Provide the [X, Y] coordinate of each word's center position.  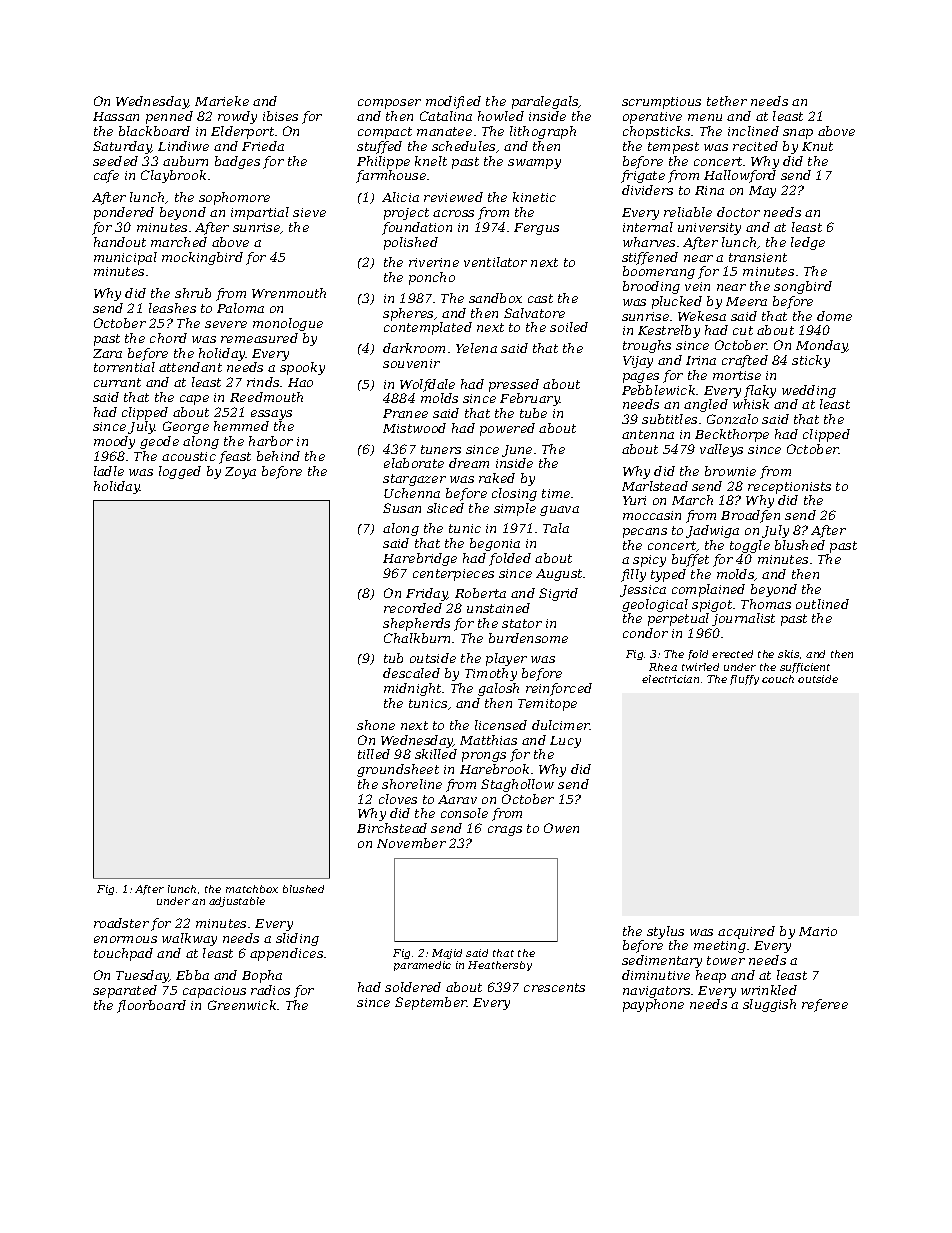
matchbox [252, 889]
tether [727, 101]
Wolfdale [427, 385]
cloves [398, 799]
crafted [745, 361]
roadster [121, 923]
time [556, 493]
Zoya [240, 473]
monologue [288, 324]
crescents [554, 987]
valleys [721, 450]
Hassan [116, 116]
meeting [720, 947]
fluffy [744, 680]
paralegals [545, 102]
